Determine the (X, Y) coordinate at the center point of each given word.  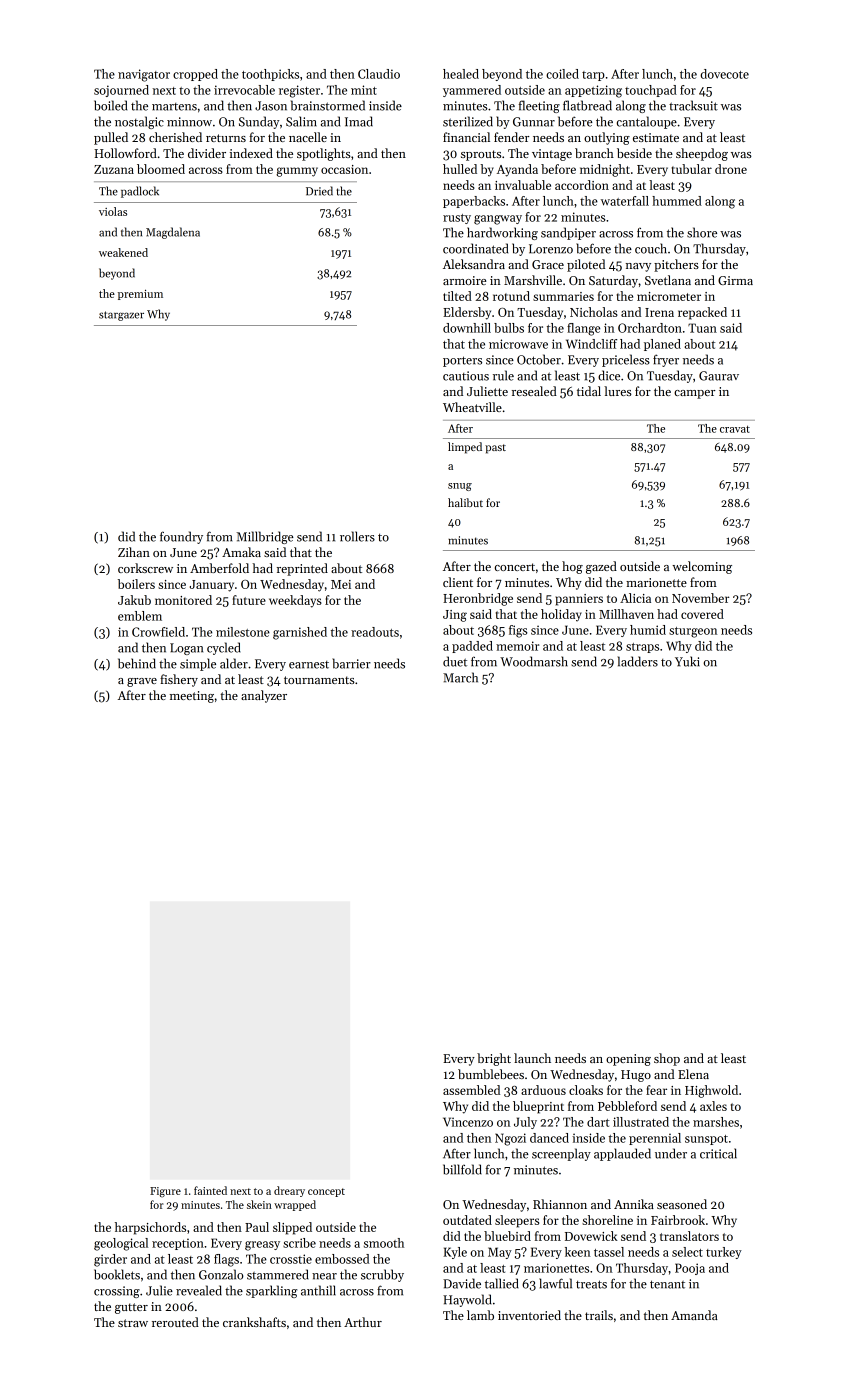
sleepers (517, 1221)
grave (142, 682)
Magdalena (173, 233)
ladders (638, 661)
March (460, 677)
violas (113, 211)
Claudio (379, 74)
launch (532, 1058)
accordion (582, 185)
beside (634, 153)
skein (259, 1204)
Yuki (687, 661)
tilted (457, 296)
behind (137, 663)
